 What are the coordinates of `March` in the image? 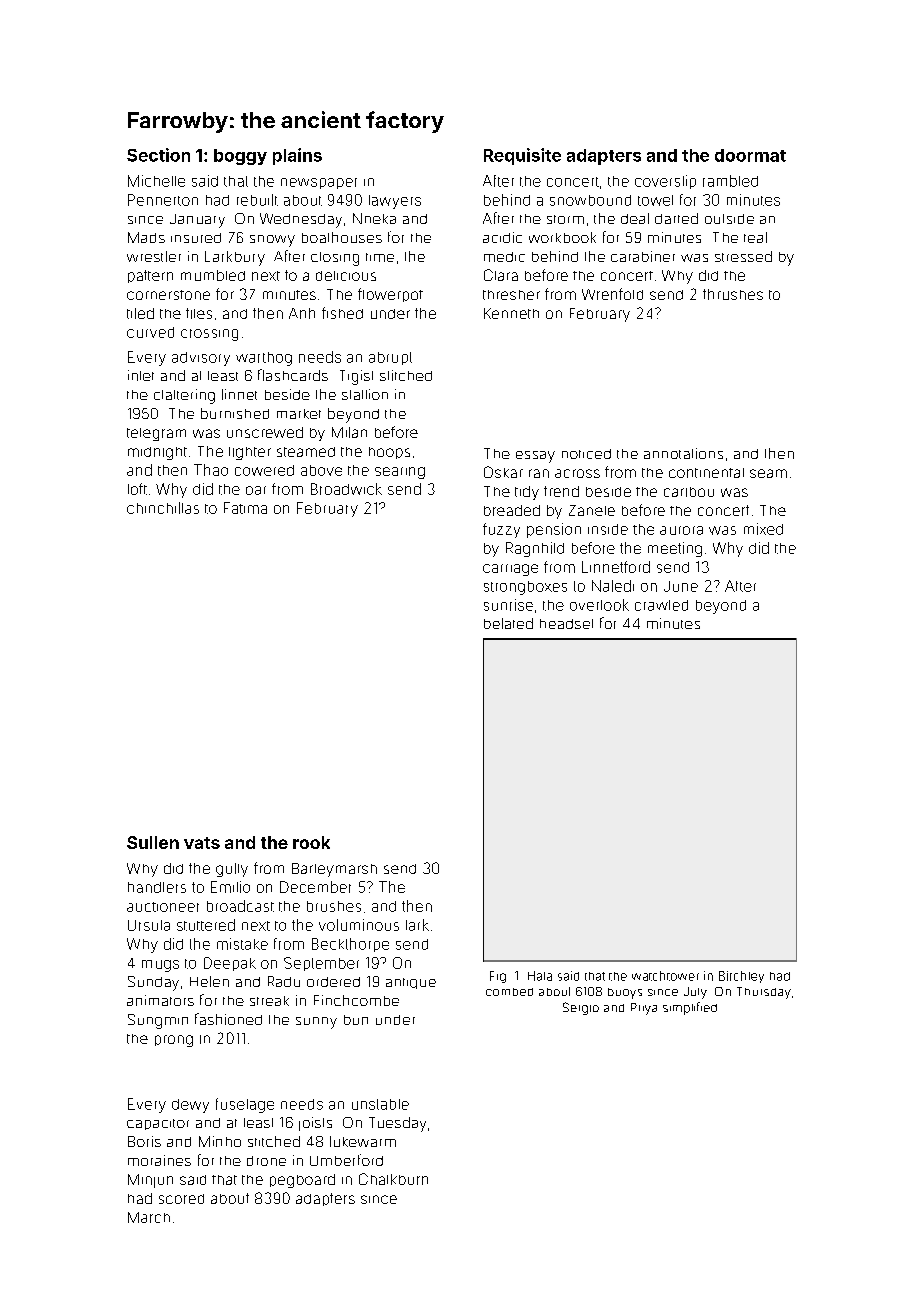 It's located at (149, 1217).
